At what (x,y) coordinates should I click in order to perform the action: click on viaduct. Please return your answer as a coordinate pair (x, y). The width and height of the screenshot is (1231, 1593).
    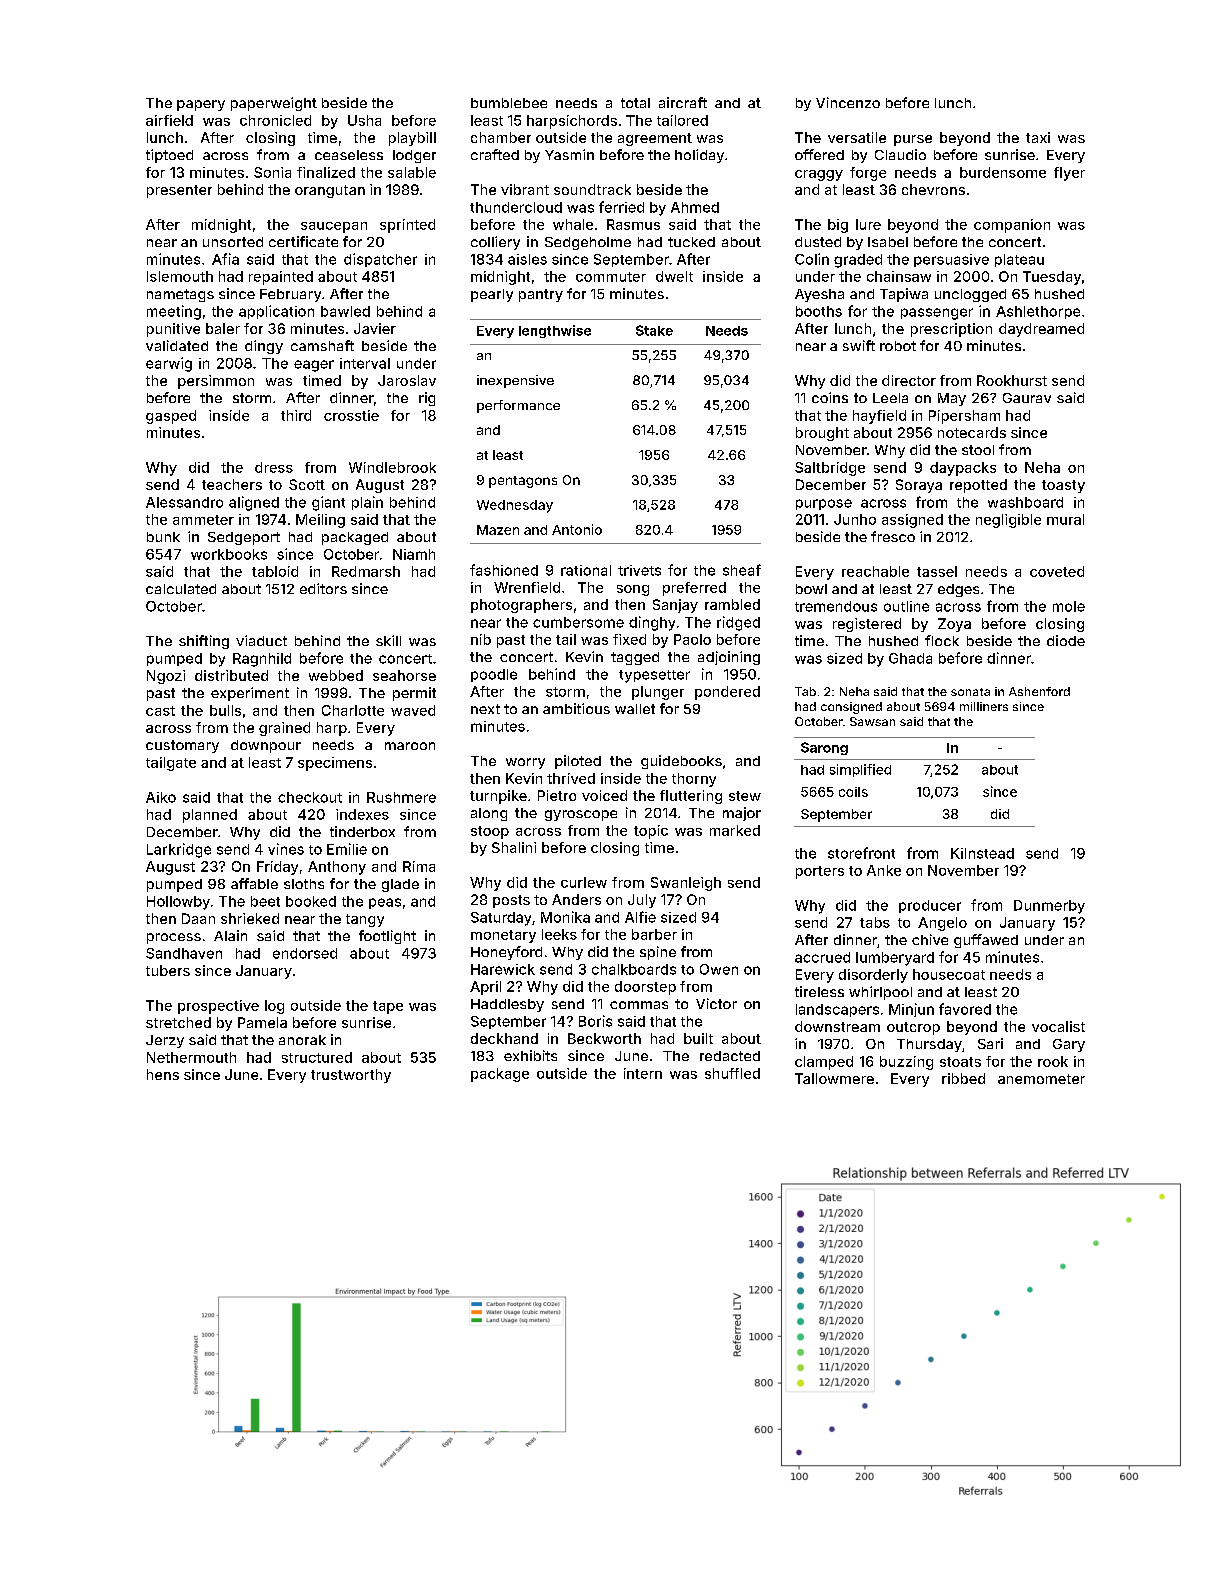
    Looking at the image, I should click on (261, 640).
